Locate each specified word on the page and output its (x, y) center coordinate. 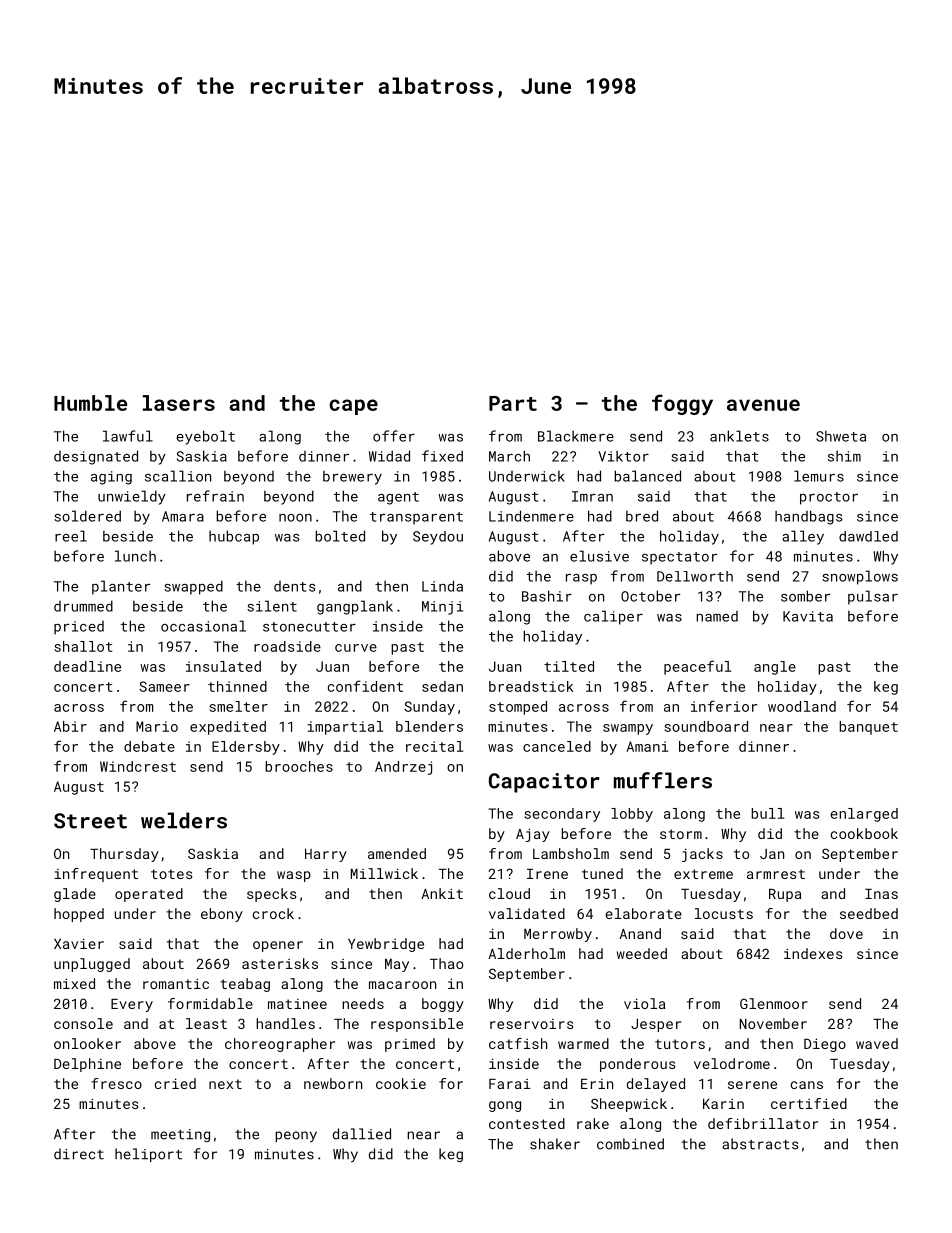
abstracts (760, 1144)
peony (296, 1137)
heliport (148, 1155)
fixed (442, 456)
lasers (179, 403)
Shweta (841, 436)
